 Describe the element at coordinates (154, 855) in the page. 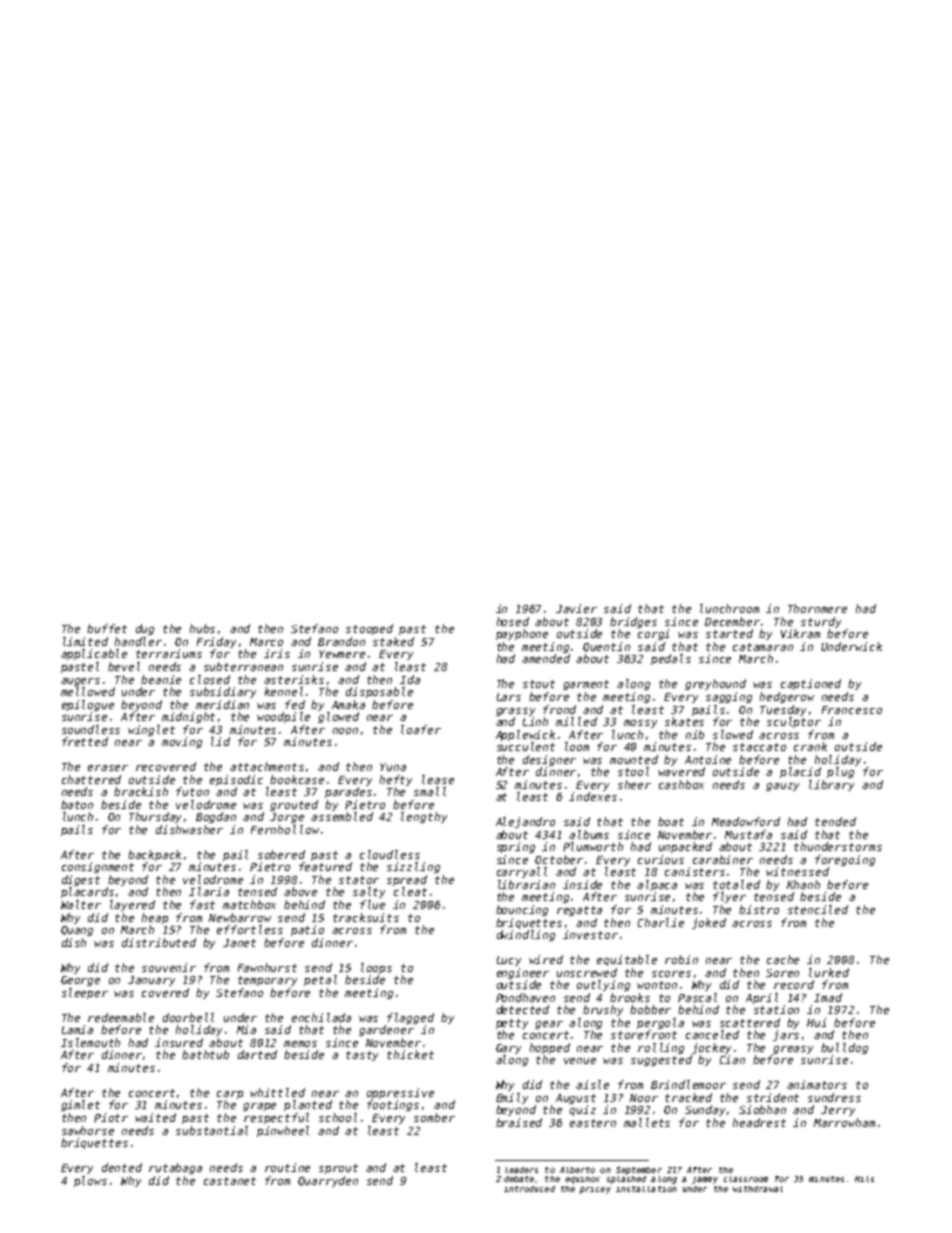

I see `backpack` at that location.
